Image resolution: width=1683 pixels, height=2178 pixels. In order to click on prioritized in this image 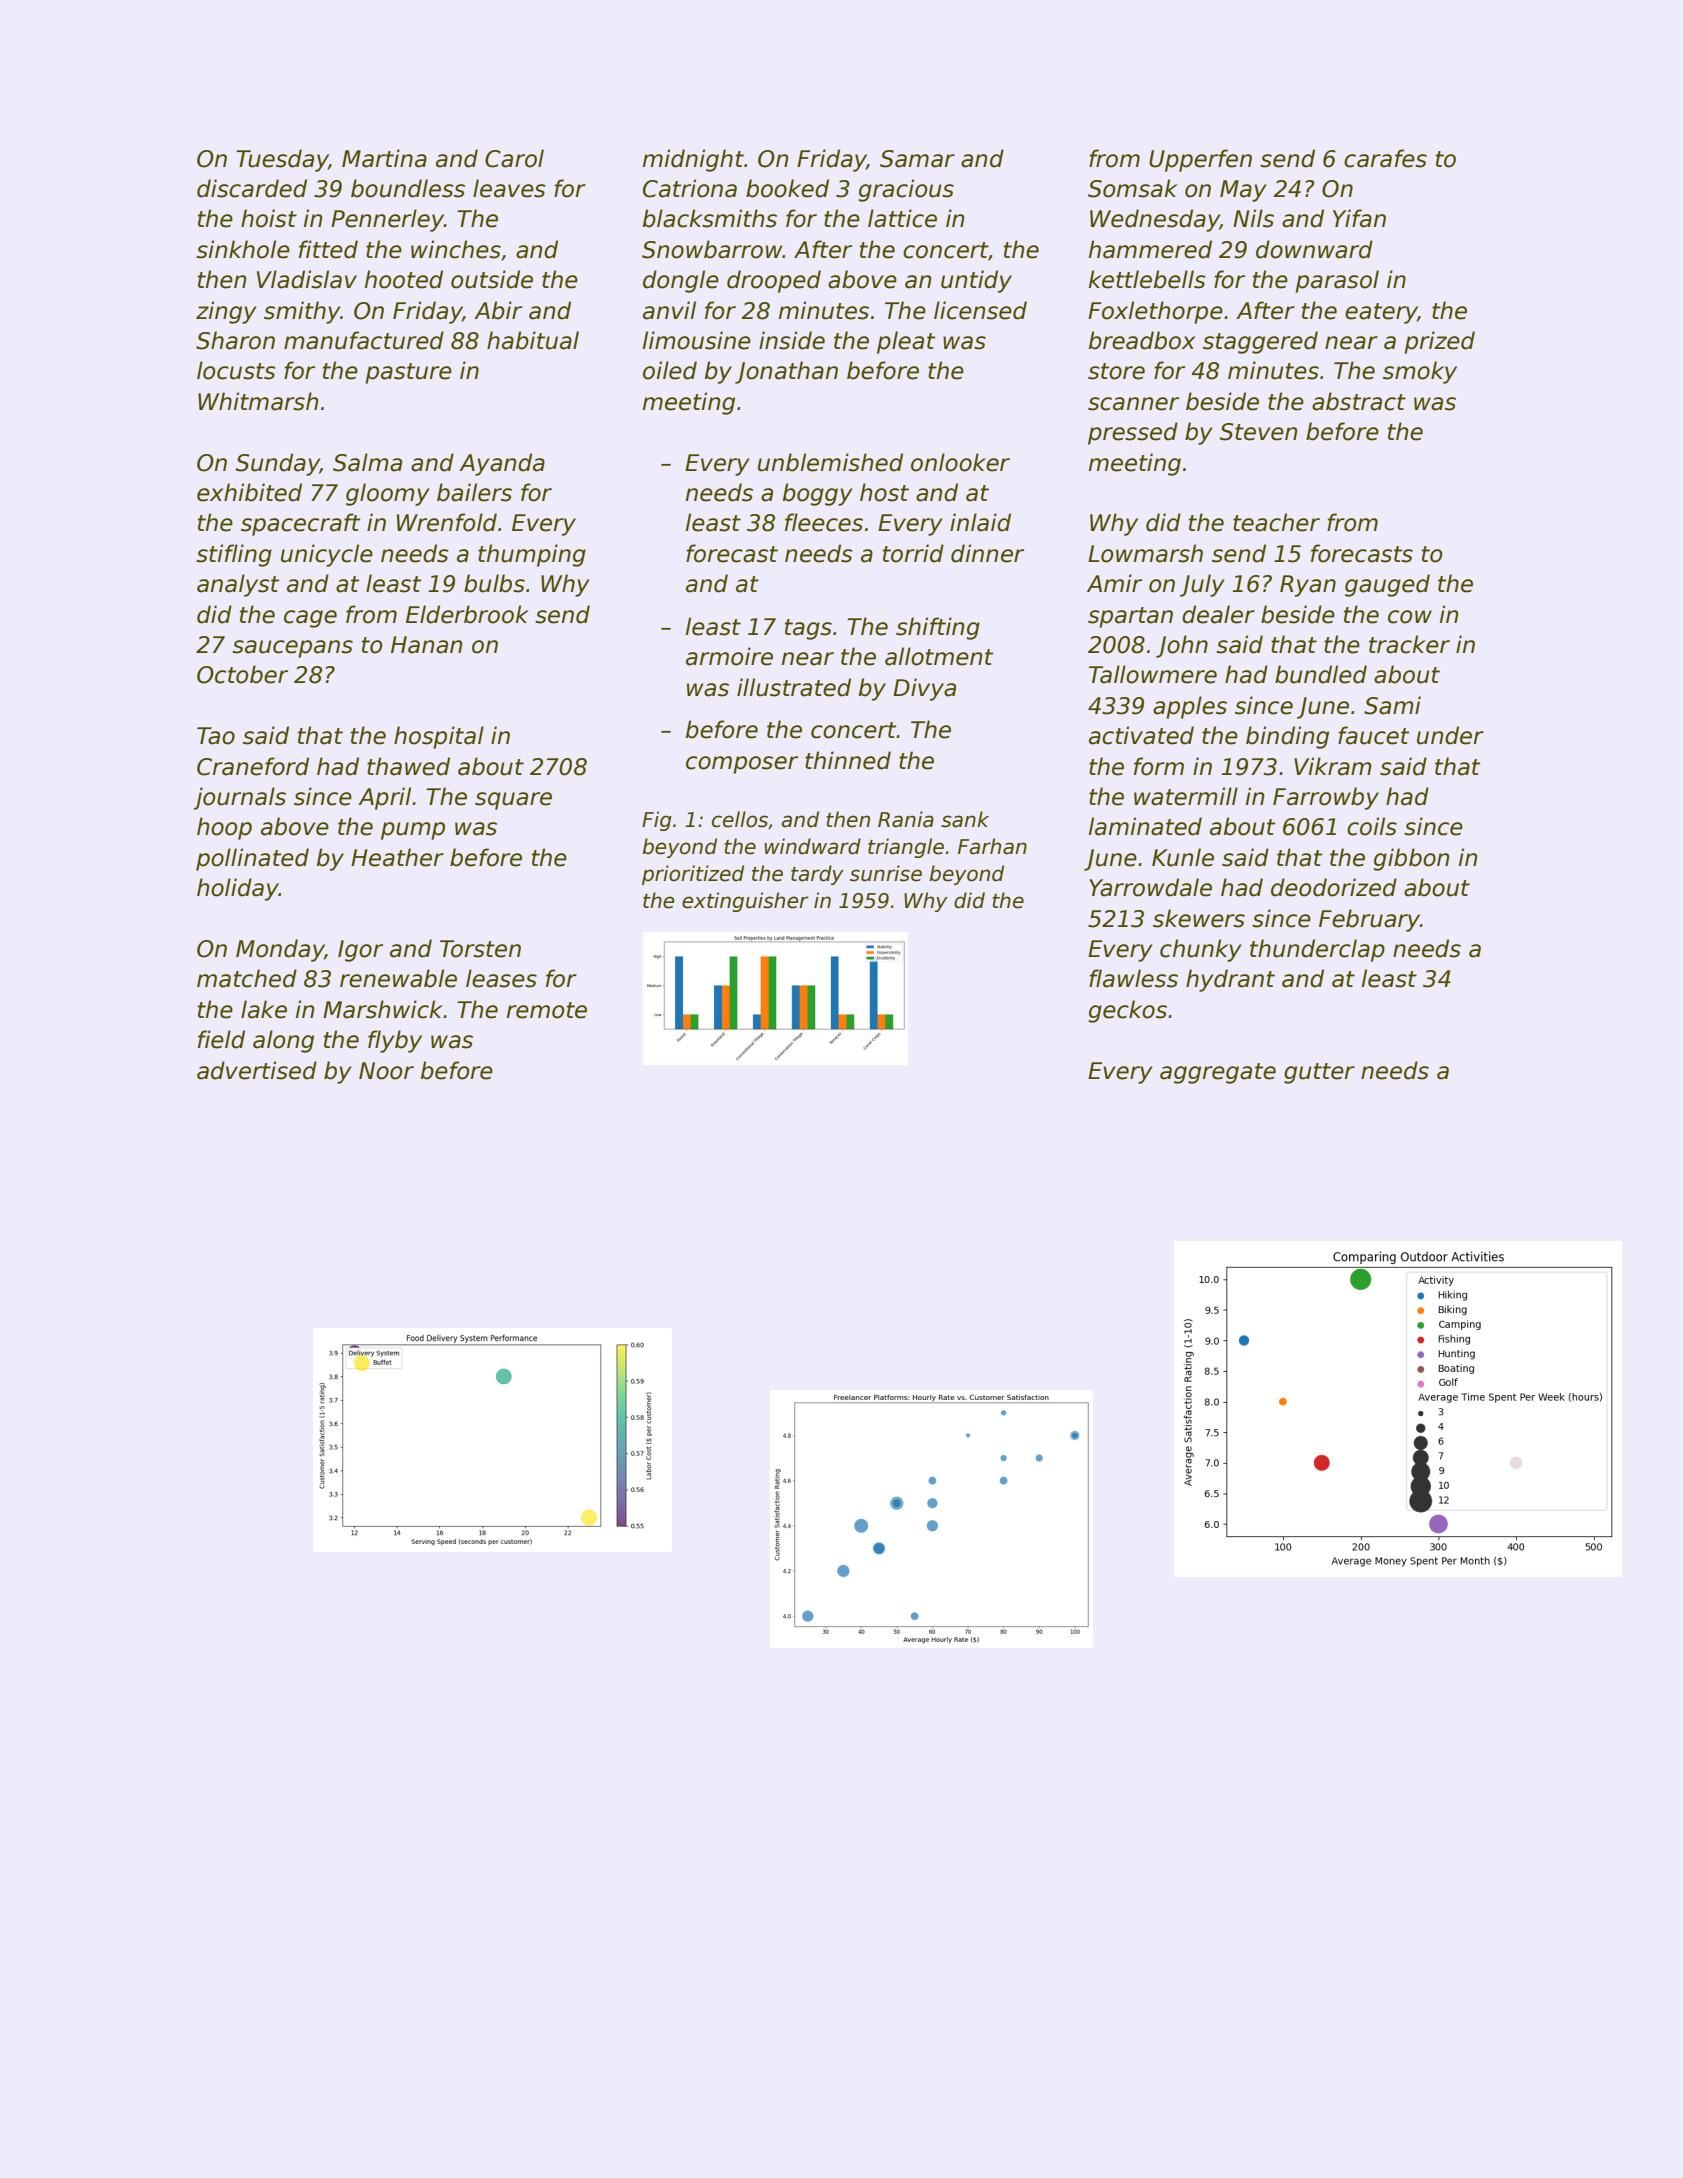, I will do `click(693, 875)`.
